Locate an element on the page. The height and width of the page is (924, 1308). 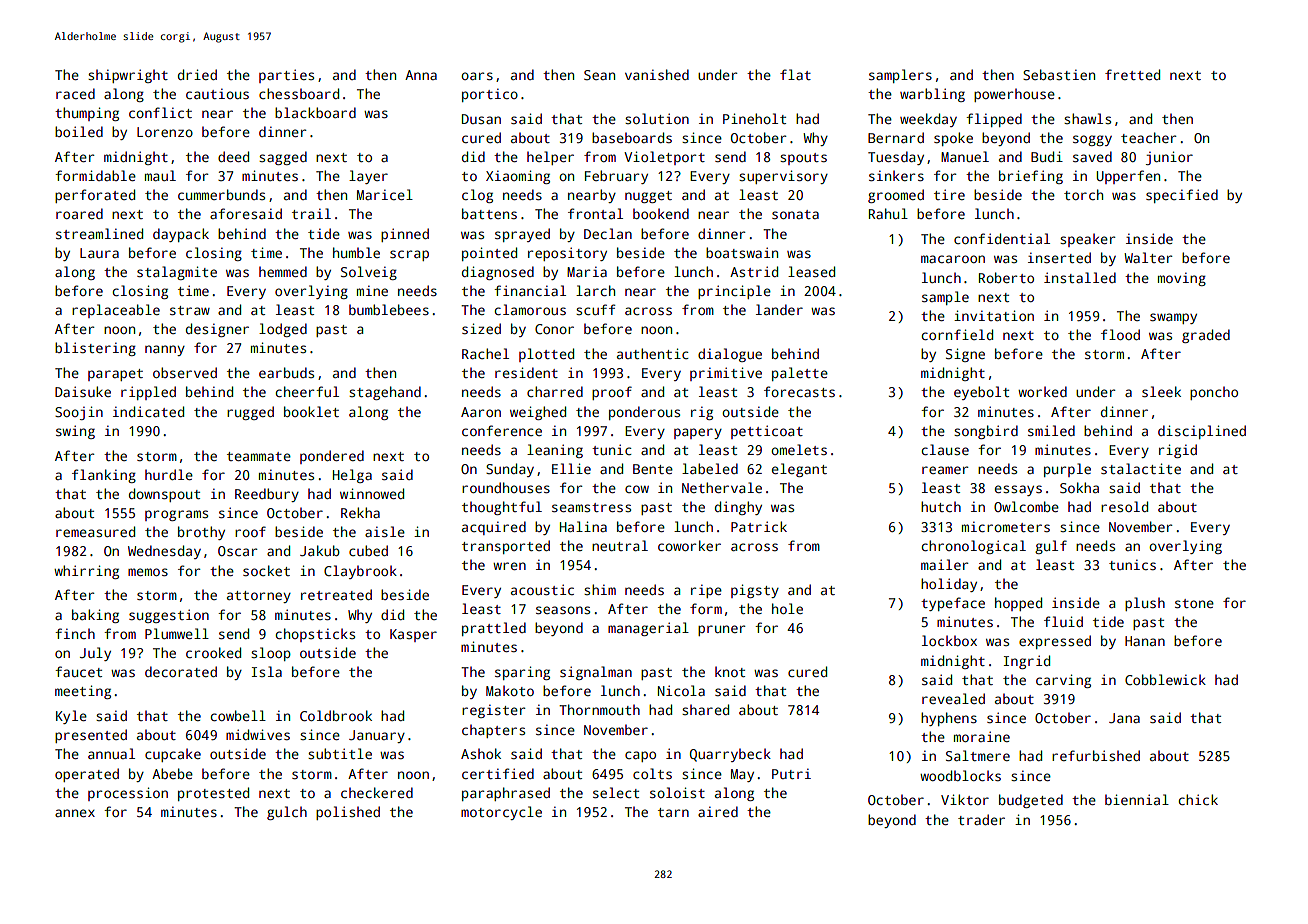
Putri is located at coordinates (791, 773).
